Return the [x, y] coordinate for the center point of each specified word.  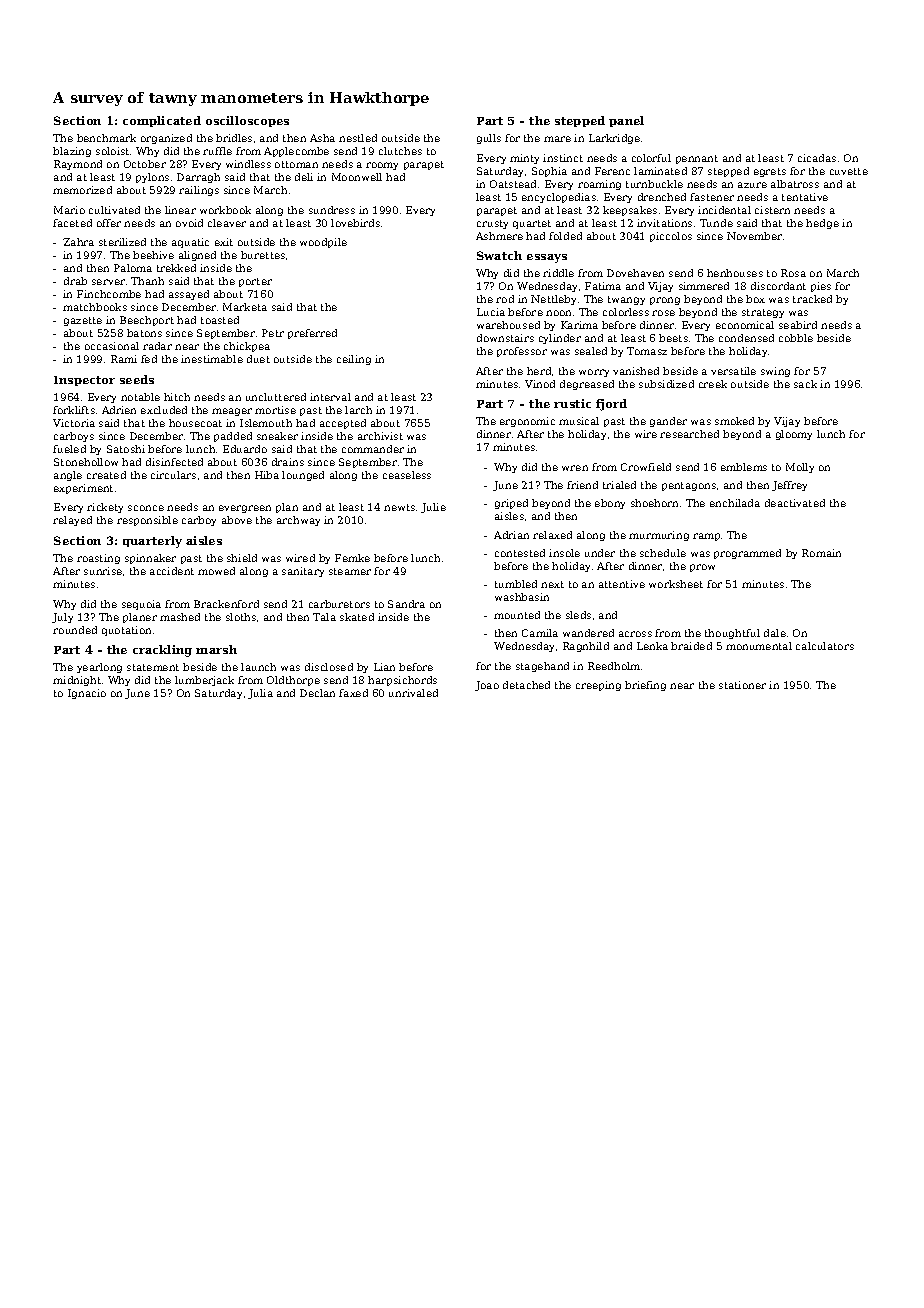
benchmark [106, 138]
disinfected [174, 462]
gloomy [794, 435]
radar [157, 346]
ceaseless [407, 475]
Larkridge [614, 139]
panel [626, 121]
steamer [350, 571]
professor [522, 352]
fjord [611, 405]
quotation [126, 631]
